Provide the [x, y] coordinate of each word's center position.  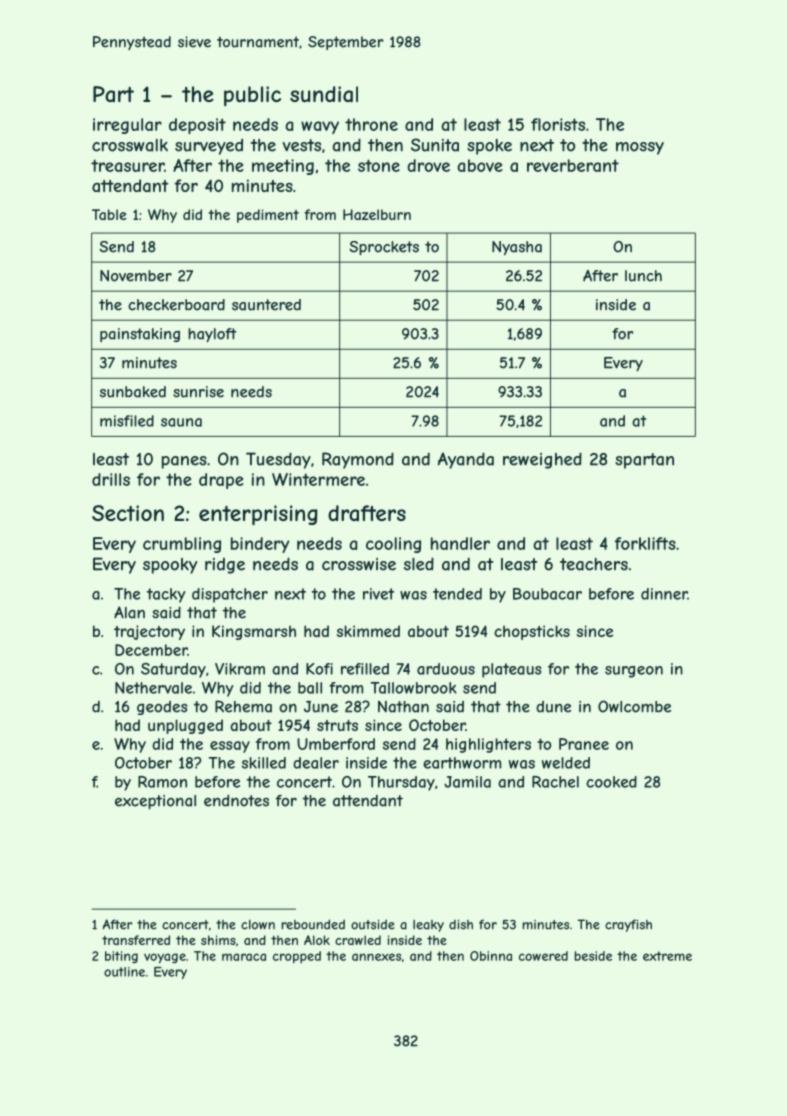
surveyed [209, 146]
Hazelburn [377, 214]
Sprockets [384, 248]
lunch [643, 276]
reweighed [542, 460]
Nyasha [517, 248]
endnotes [236, 801]
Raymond [358, 460]
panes [184, 462]
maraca [244, 957]
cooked [611, 782]
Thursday [401, 783]
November [136, 276]
